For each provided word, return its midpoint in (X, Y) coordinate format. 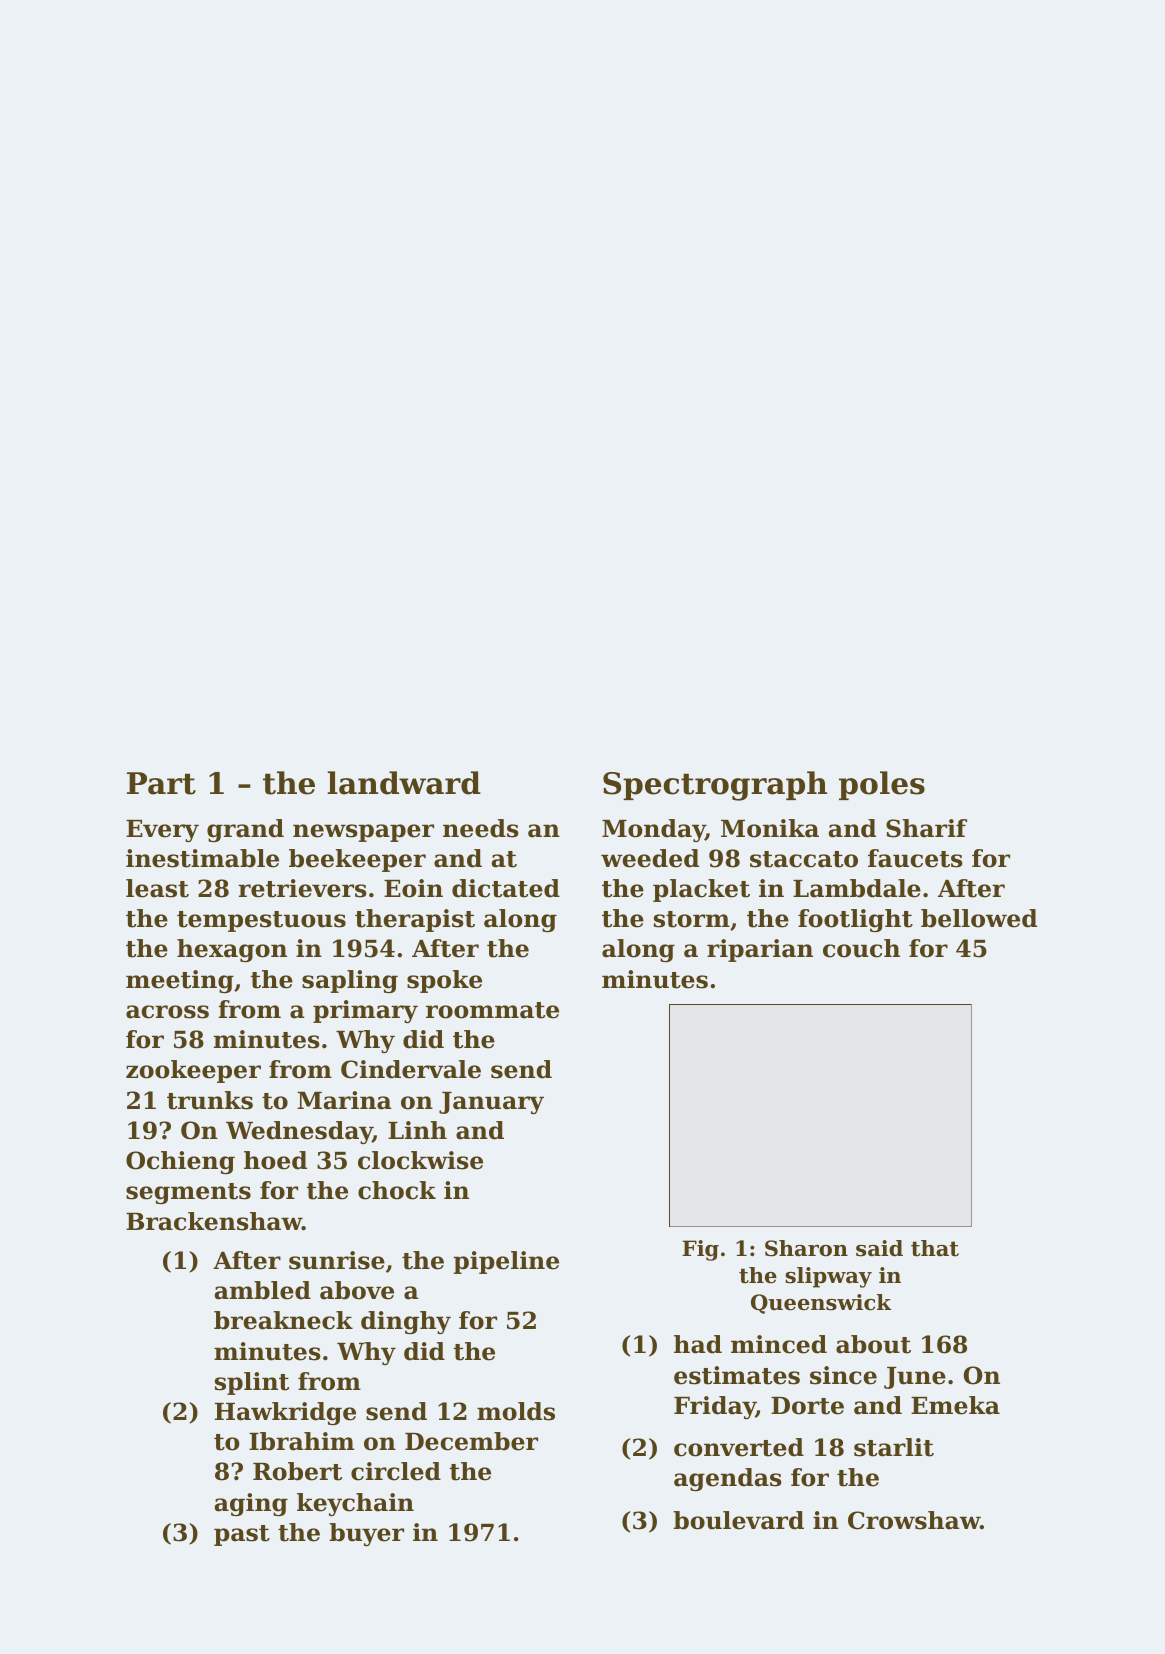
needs (481, 828)
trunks (210, 1100)
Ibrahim (301, 1441)
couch (861, 948)
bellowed (979, 918)
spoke (444, 981)
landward (404, 783)
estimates (737, 1375)
